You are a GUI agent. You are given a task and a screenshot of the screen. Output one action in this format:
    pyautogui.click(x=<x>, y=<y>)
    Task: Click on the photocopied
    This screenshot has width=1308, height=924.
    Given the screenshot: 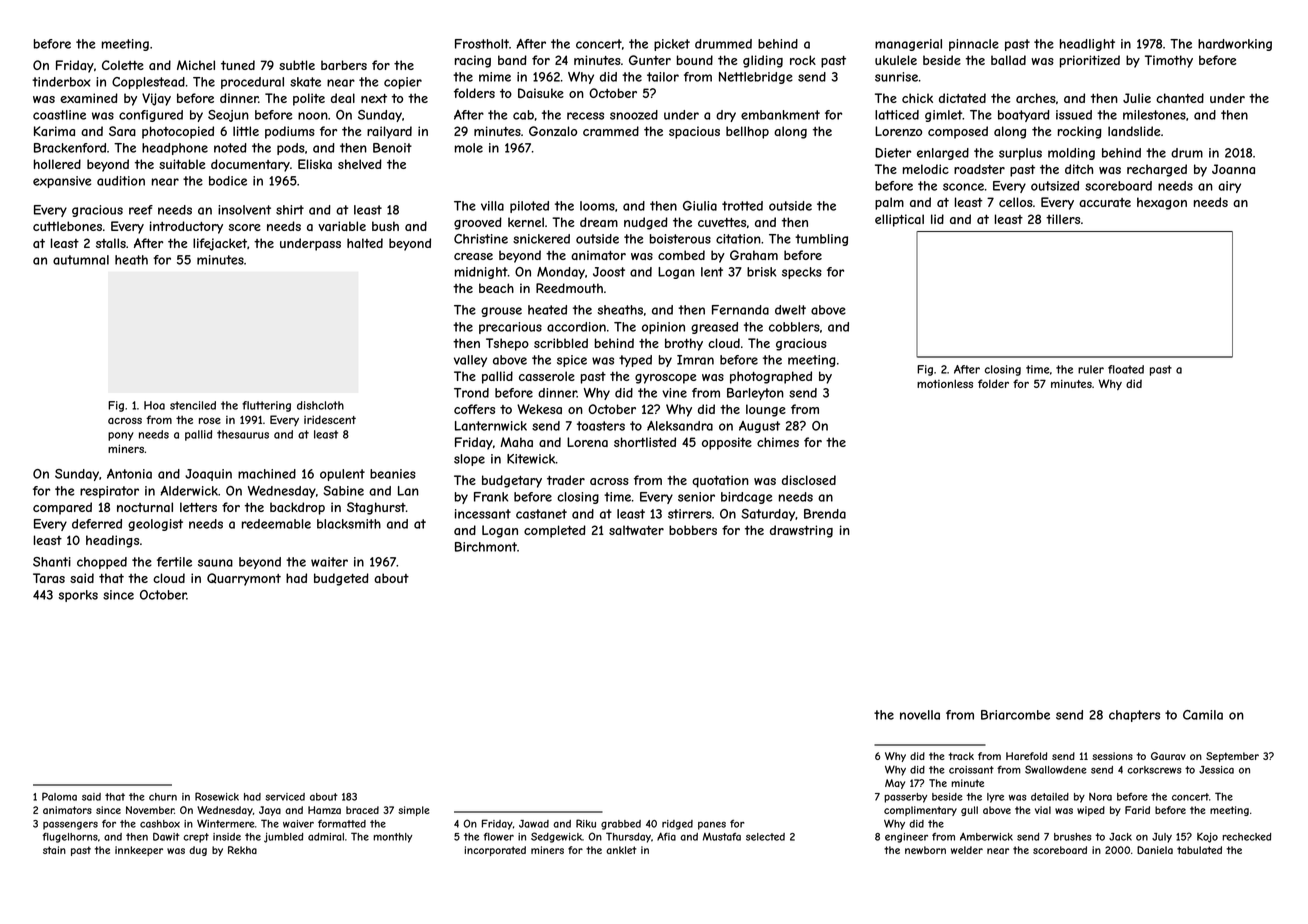 What is the action you would take?
    pyautogui.click(x=178, y=132)
